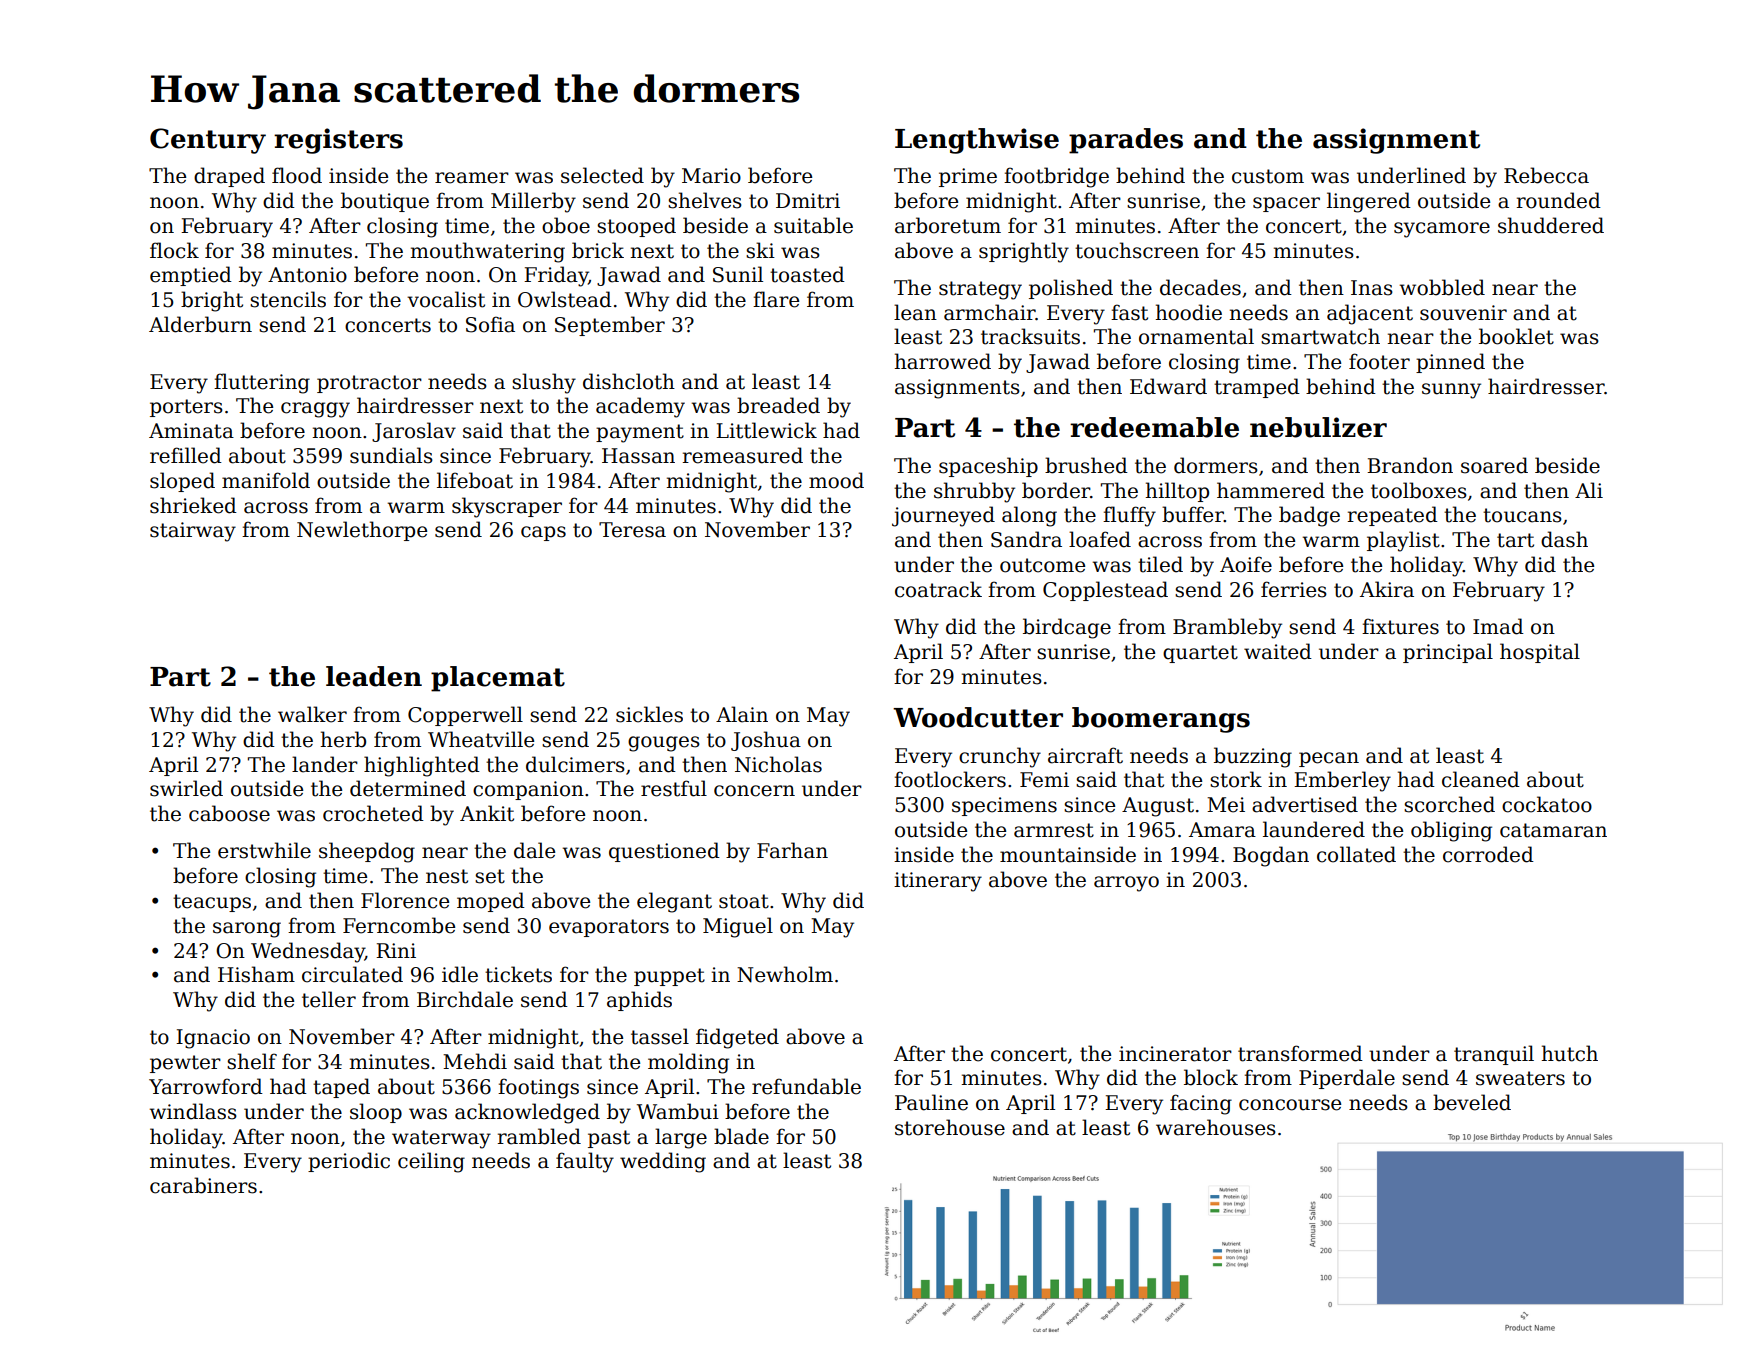 The height and width of the document is (1360, 1760). What do you see at coordinates (807, 274) in the document?
I see `toasted` at bounding box center [807, 274].
